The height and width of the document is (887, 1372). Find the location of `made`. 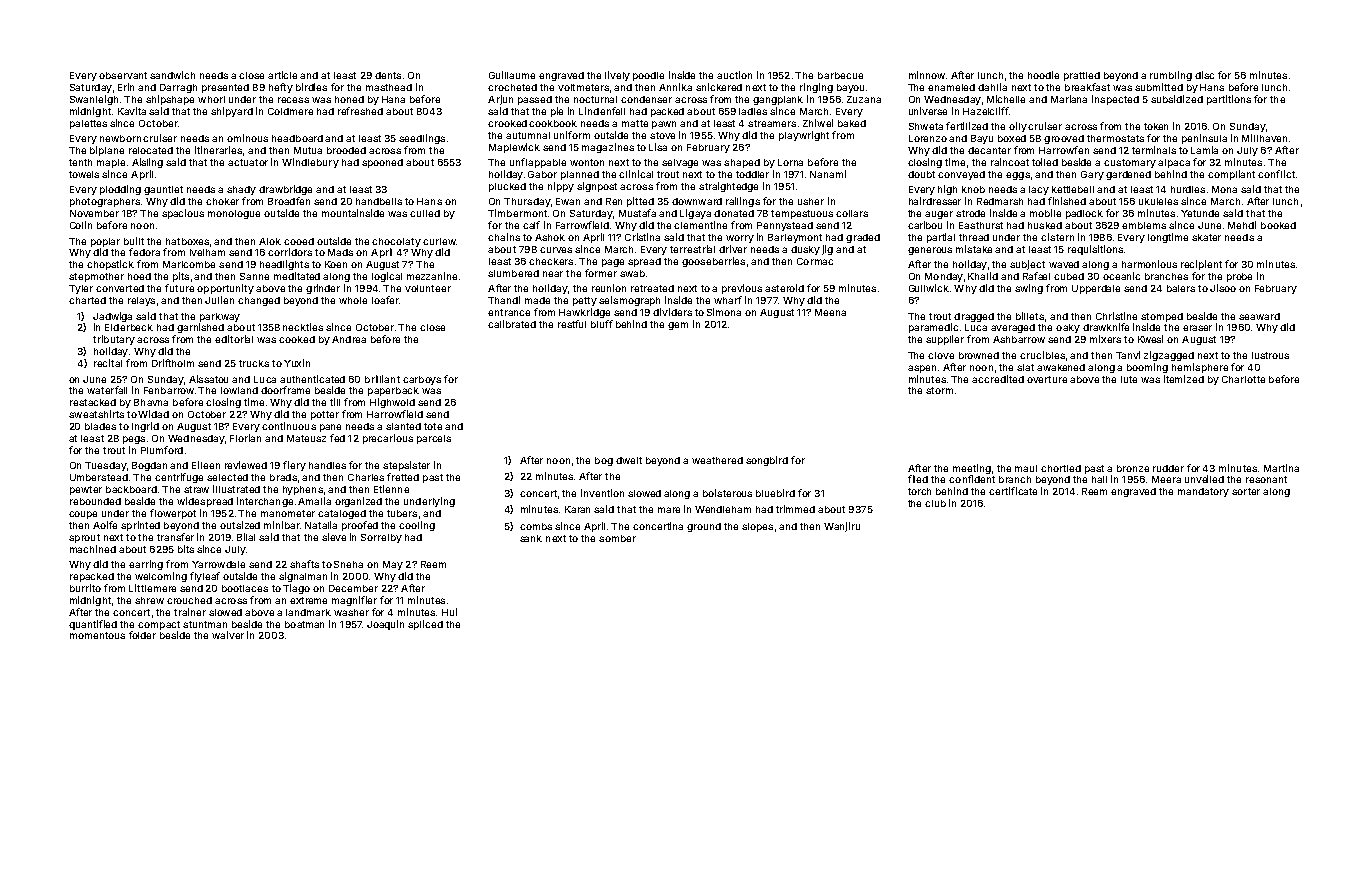

made is located at coordinates (537, 300).
